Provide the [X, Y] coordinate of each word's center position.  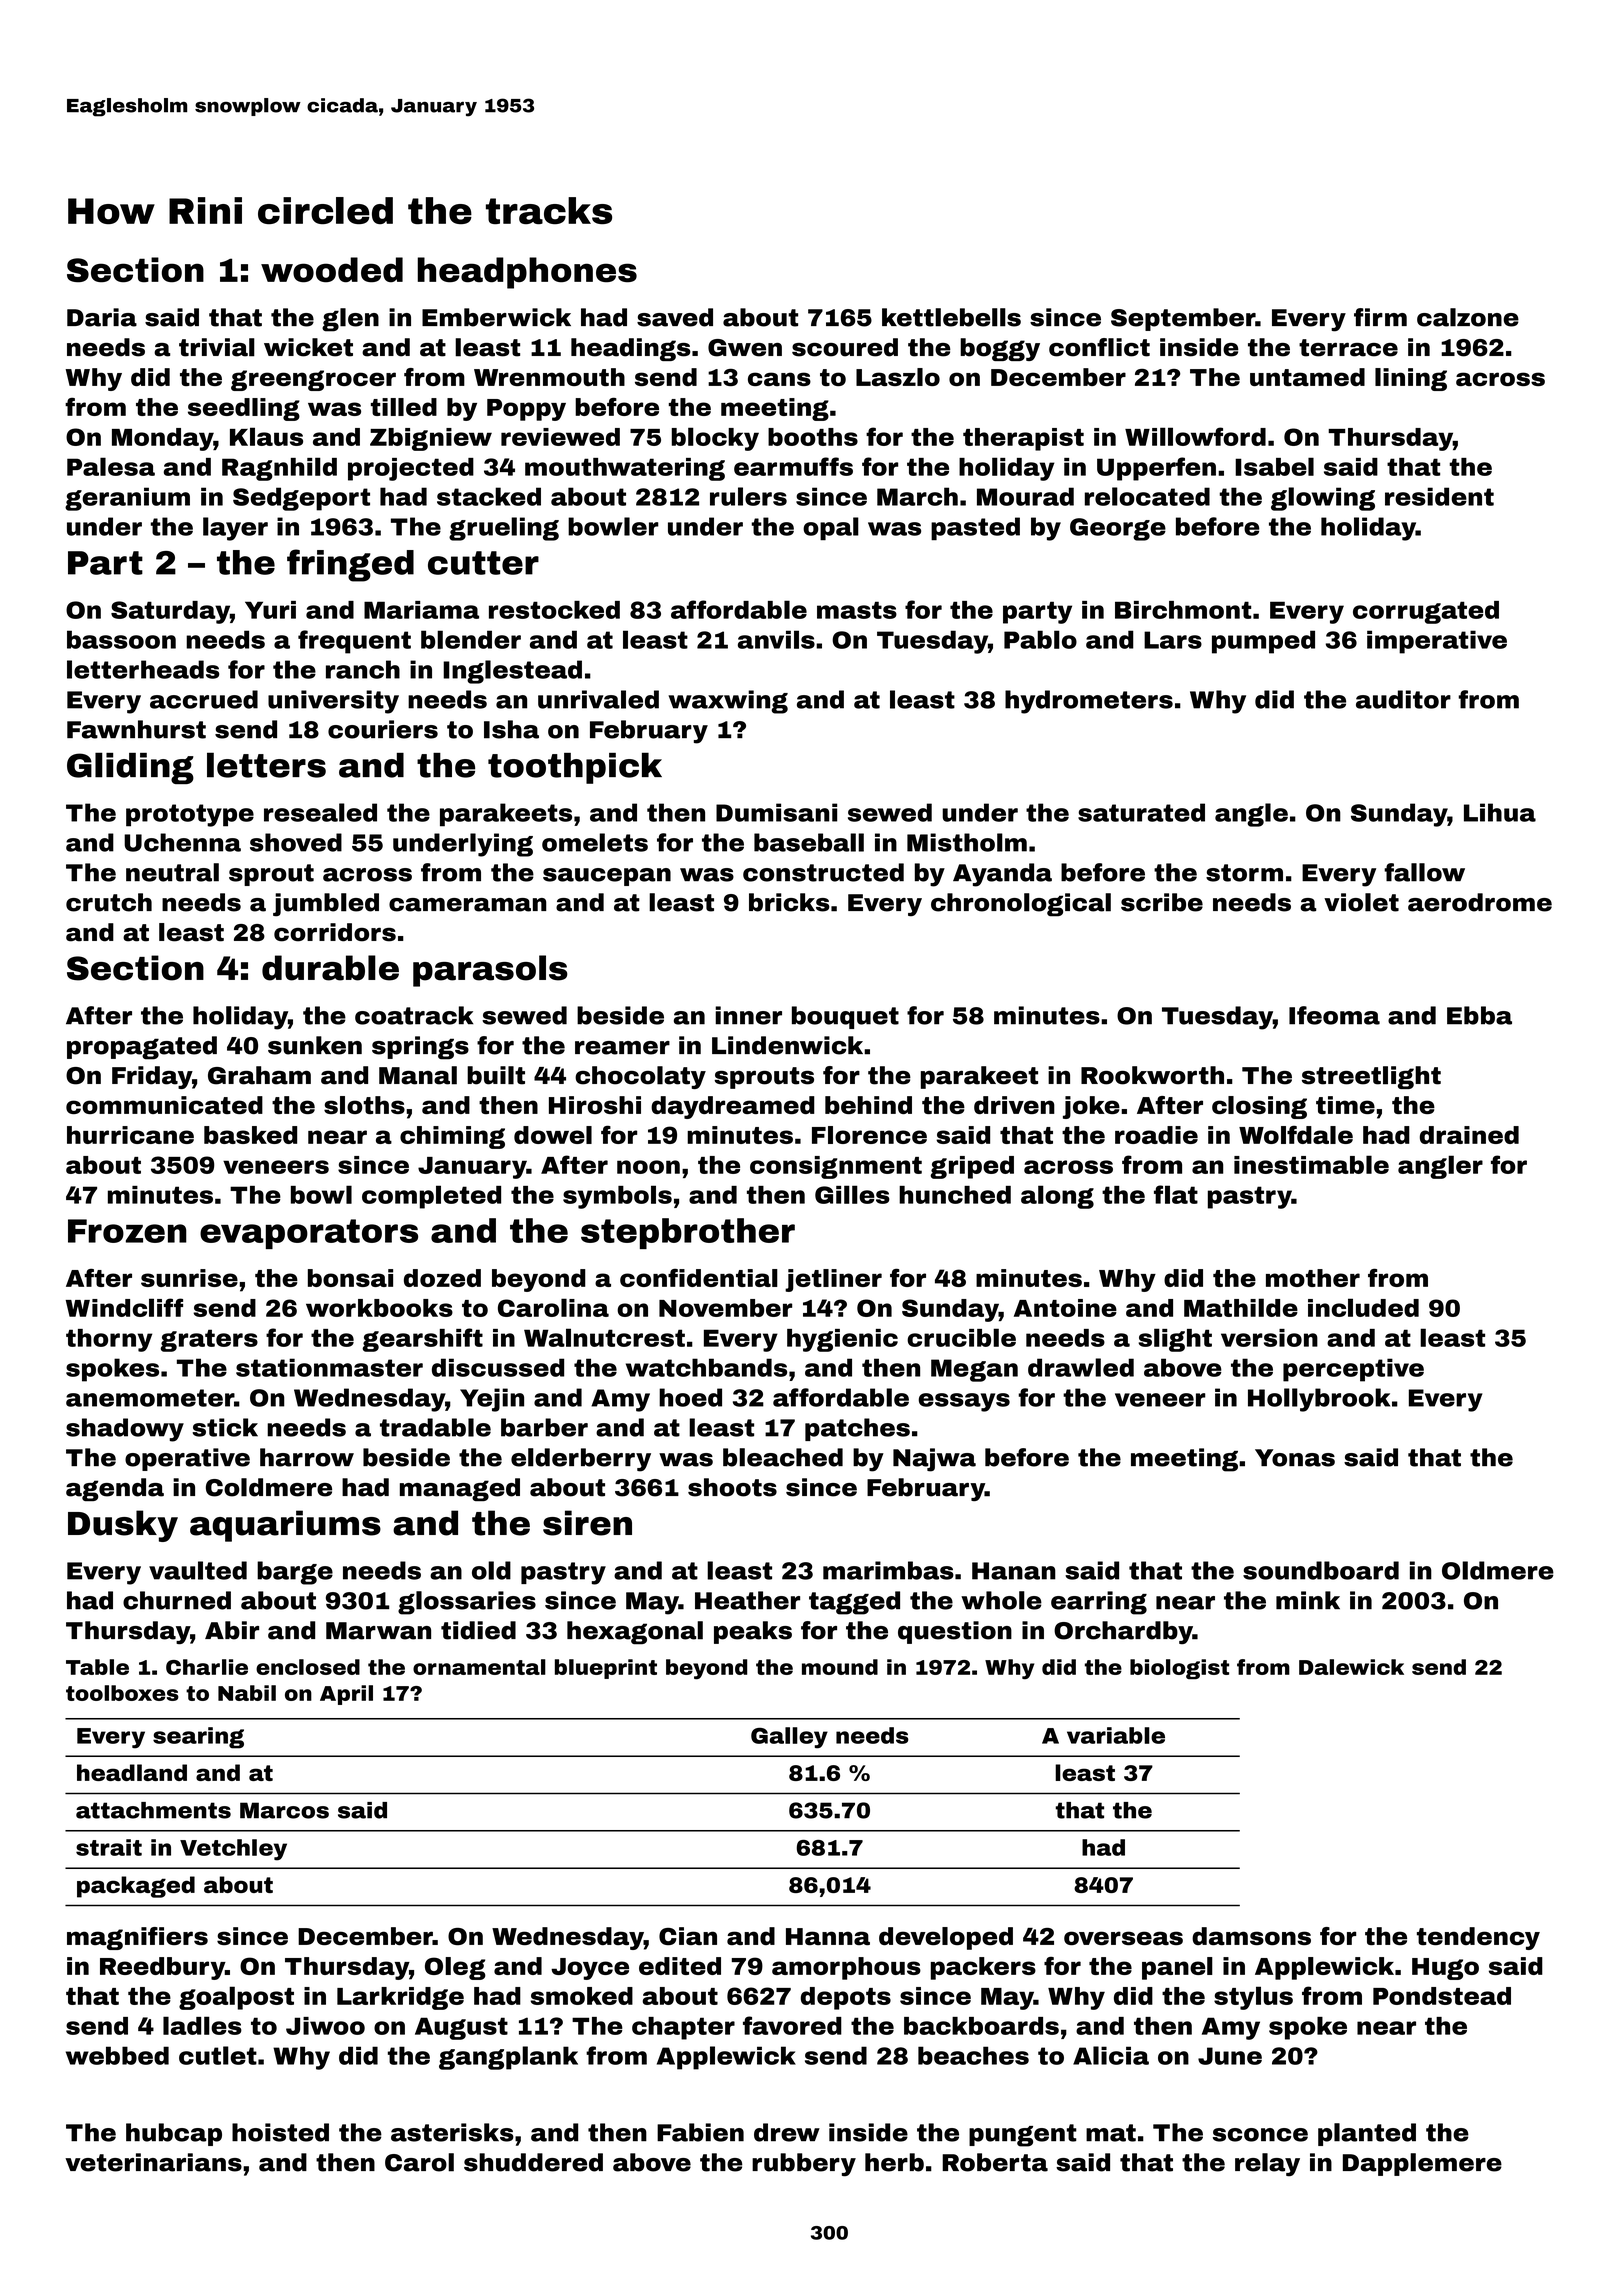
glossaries [467, 1603]
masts [857, 610]
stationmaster [329, 1367]
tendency [1478, 1938]
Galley [789, 1738]
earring [1099, 1603]
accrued [204, 699]
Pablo [1040, 639]
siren [587, 1523]
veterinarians [153, 2162]
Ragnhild [279, 469]
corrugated [1426, 612]
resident [1439, 496]
